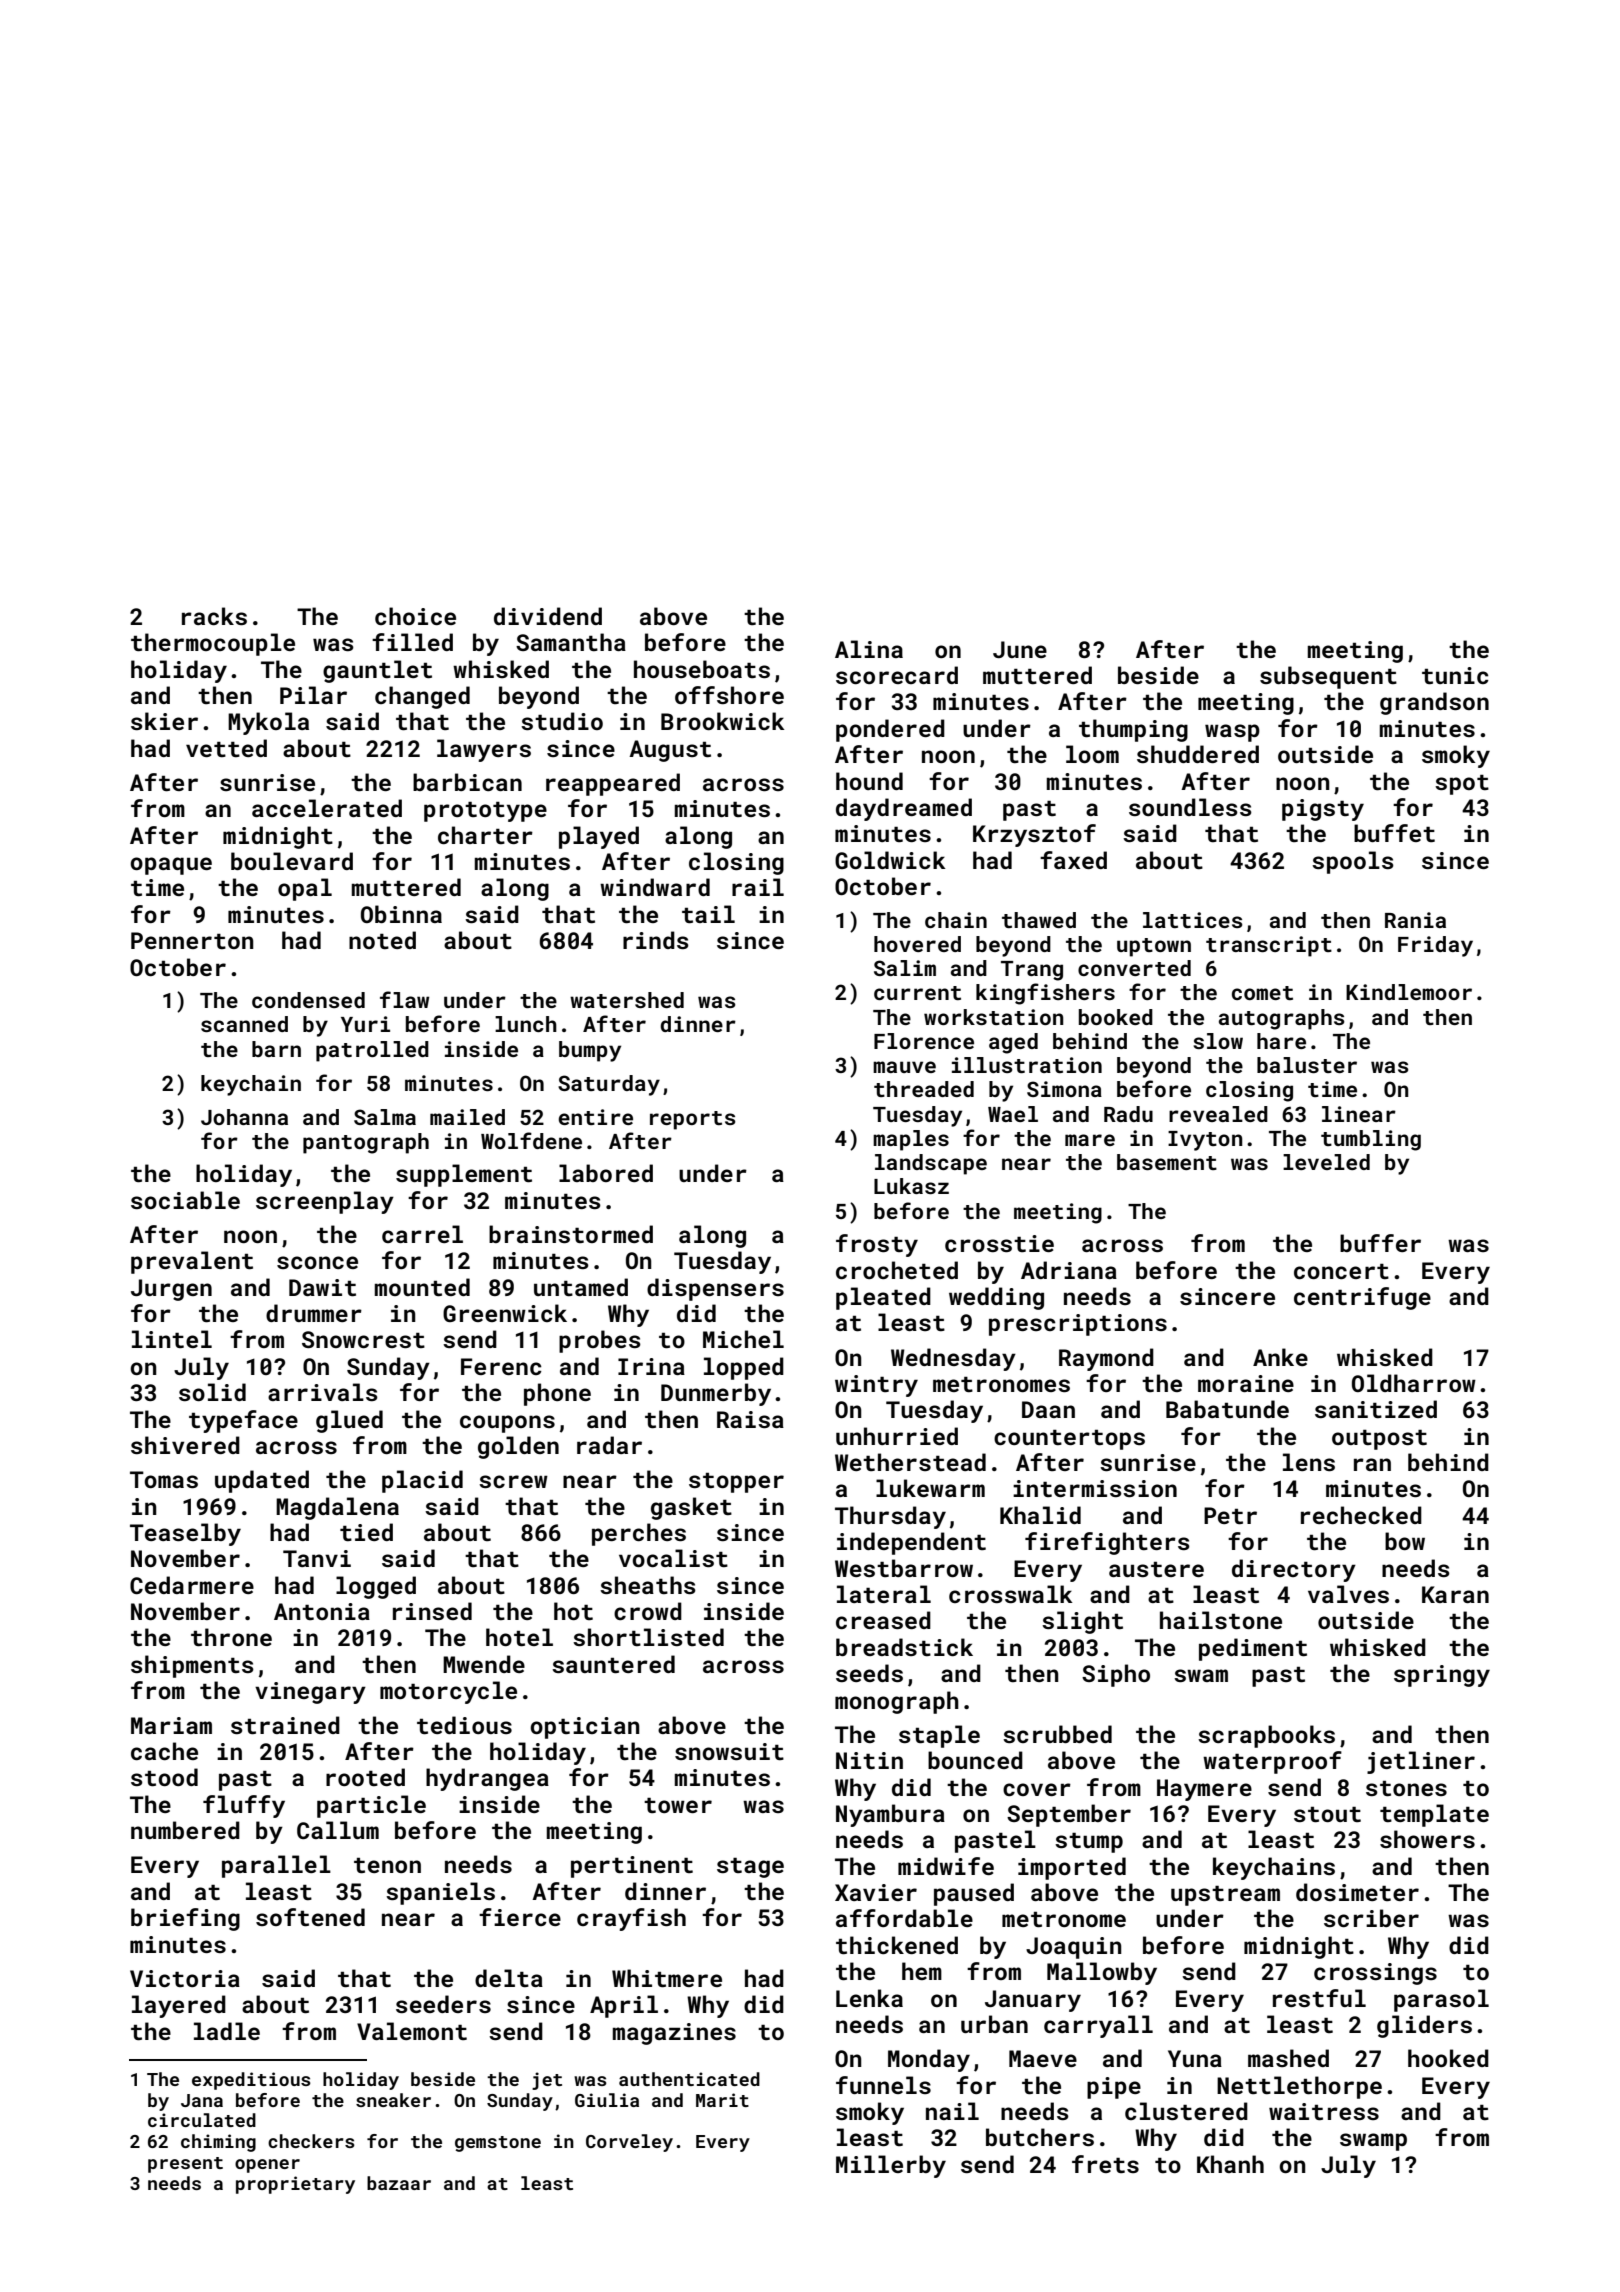 This document has height=2292, width=1620. What do you see at coordinates (1362, 1298) in the document?
I see `centrifuge` at bounding box center [1362, 1298].
